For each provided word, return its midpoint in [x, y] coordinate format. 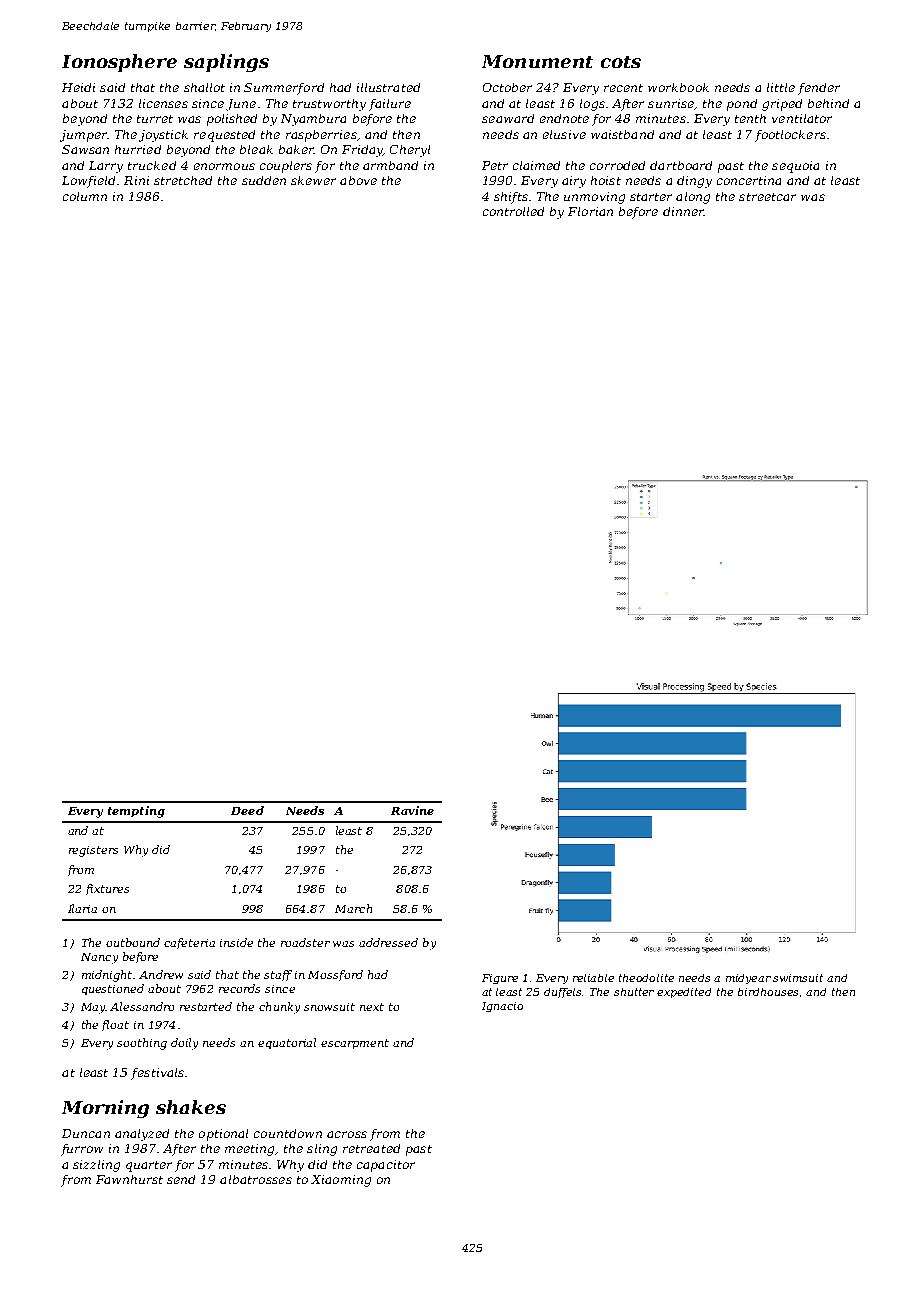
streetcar [767, 197]
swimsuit [798, 978]
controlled [513, 211]
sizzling [96, 1166]
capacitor [386, 1166]
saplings [226, 63]
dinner [683, 211]
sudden [264, 180]
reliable [593, 978]
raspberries [321, 136]
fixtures [107, 889]
